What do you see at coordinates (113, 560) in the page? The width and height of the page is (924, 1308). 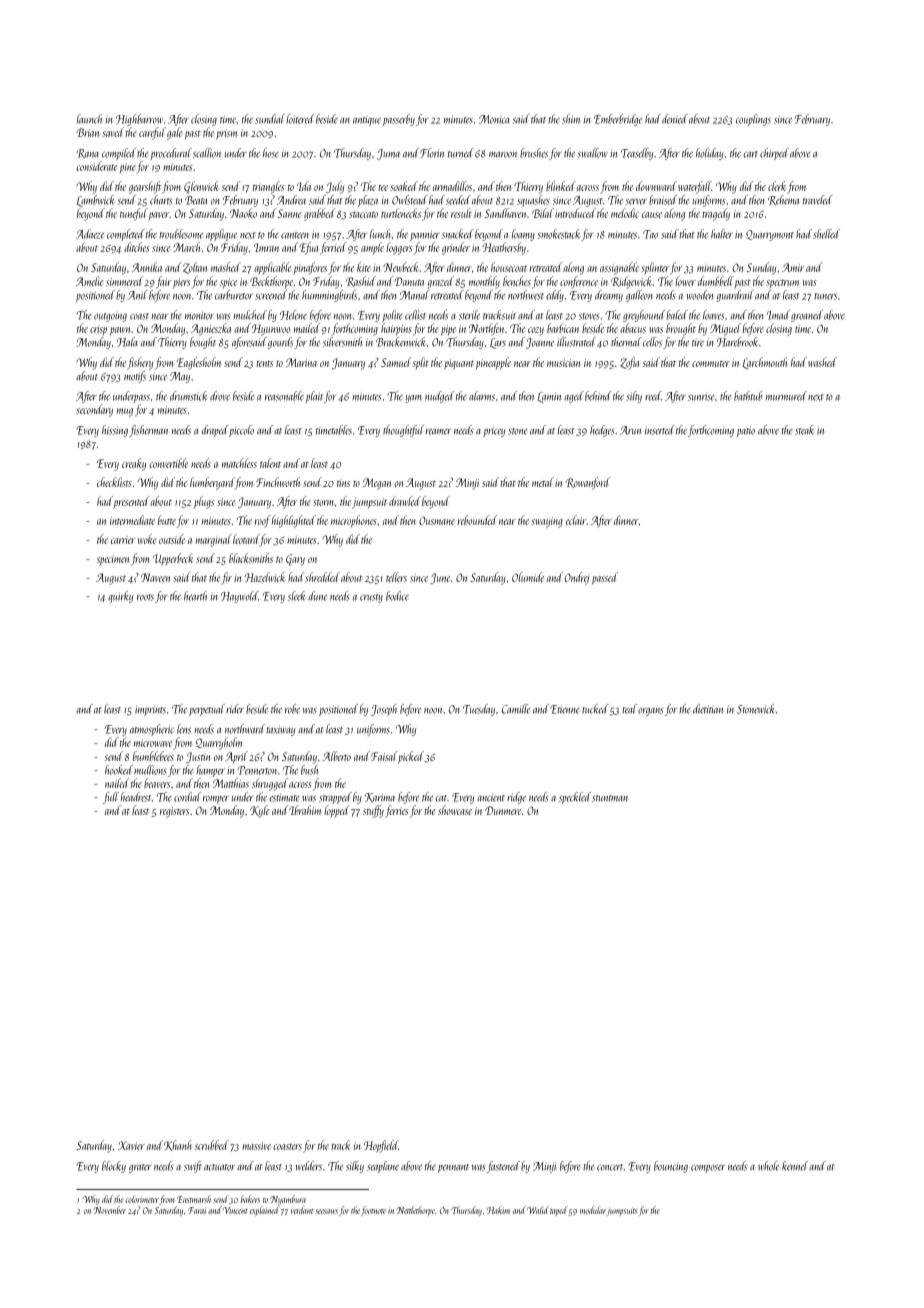 I see `specimen` at bounding box center [113, 560].
